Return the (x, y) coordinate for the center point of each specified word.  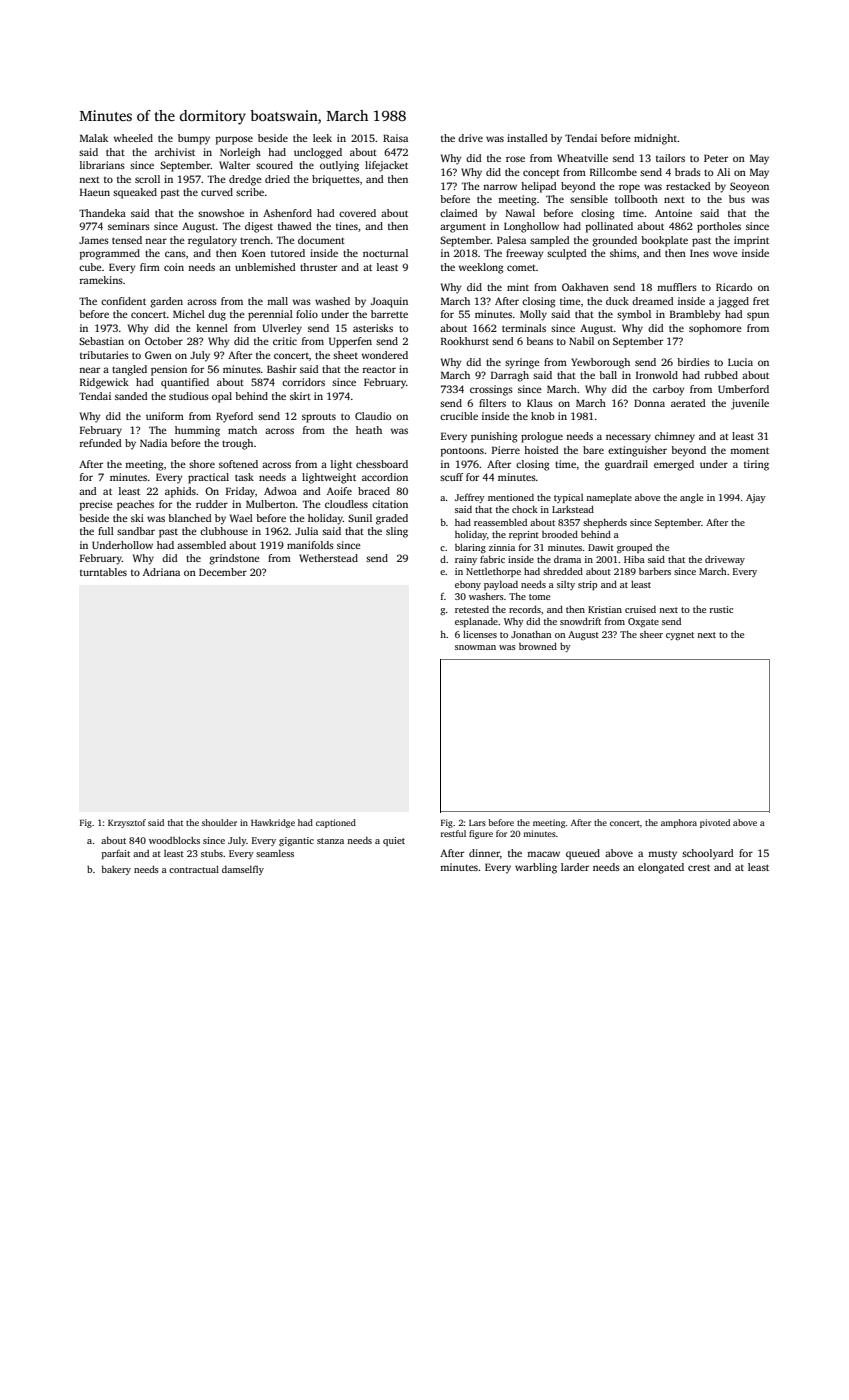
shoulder (219, 822)
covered (357, 213)
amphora (679, 823)
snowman (475, 647)
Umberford (743, 389)
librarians (102, 165)
